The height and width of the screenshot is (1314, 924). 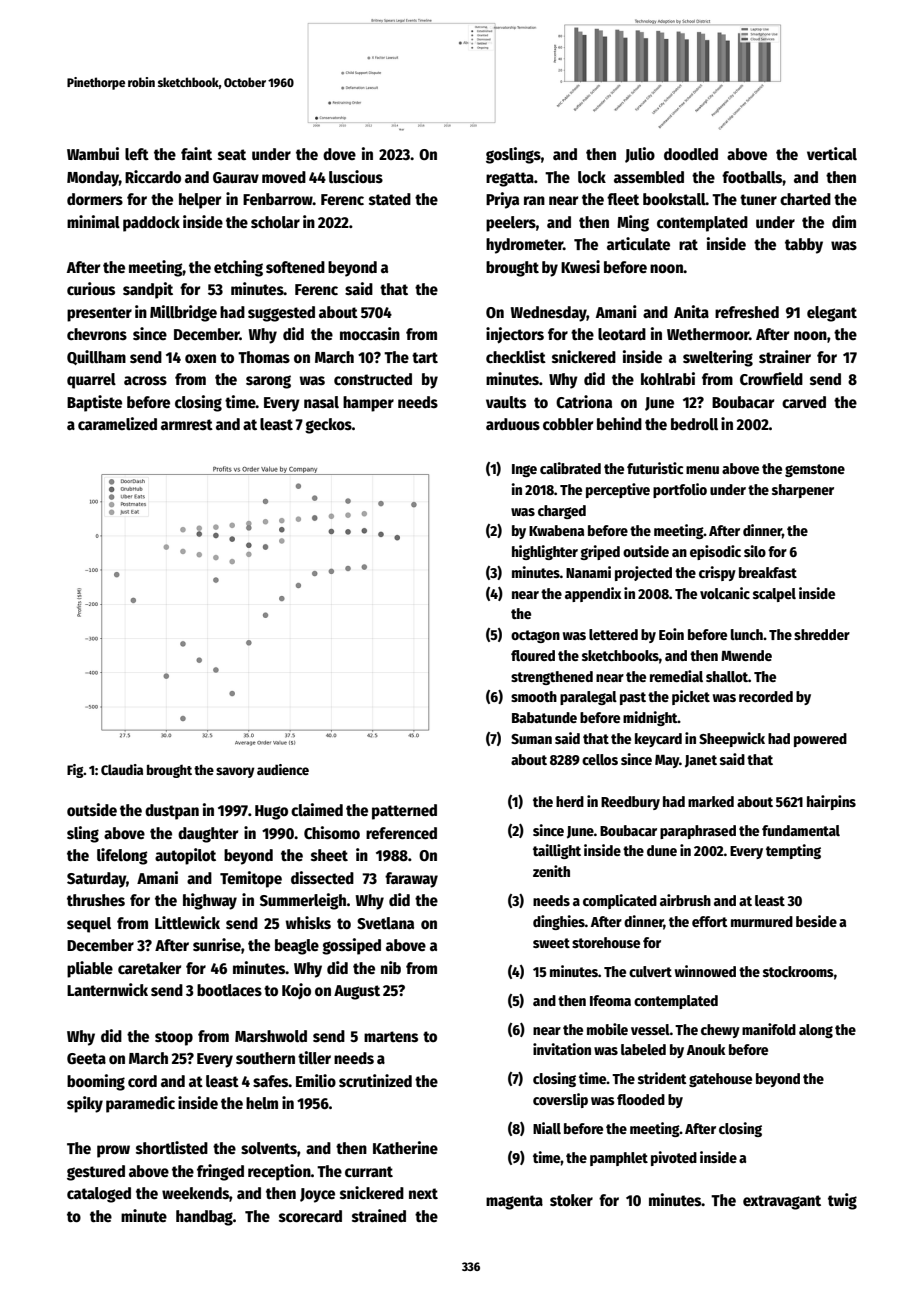 What do you see at coordinates (185, 856) in the screenshot?
I see `autopilot` at bounding box center [185, 856].
